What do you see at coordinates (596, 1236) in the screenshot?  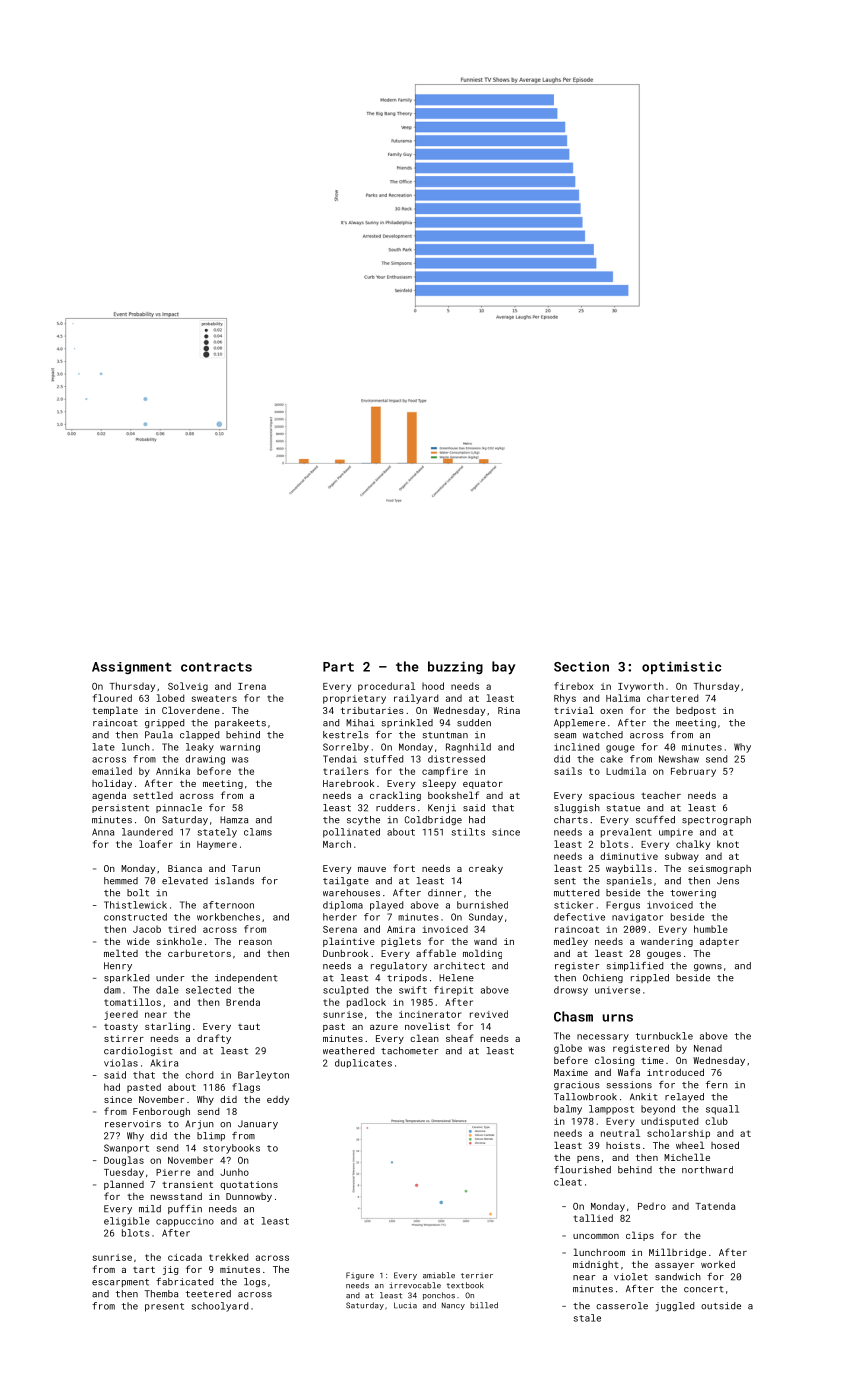 I see `uncommon` at bounding box center [596, 1236].
